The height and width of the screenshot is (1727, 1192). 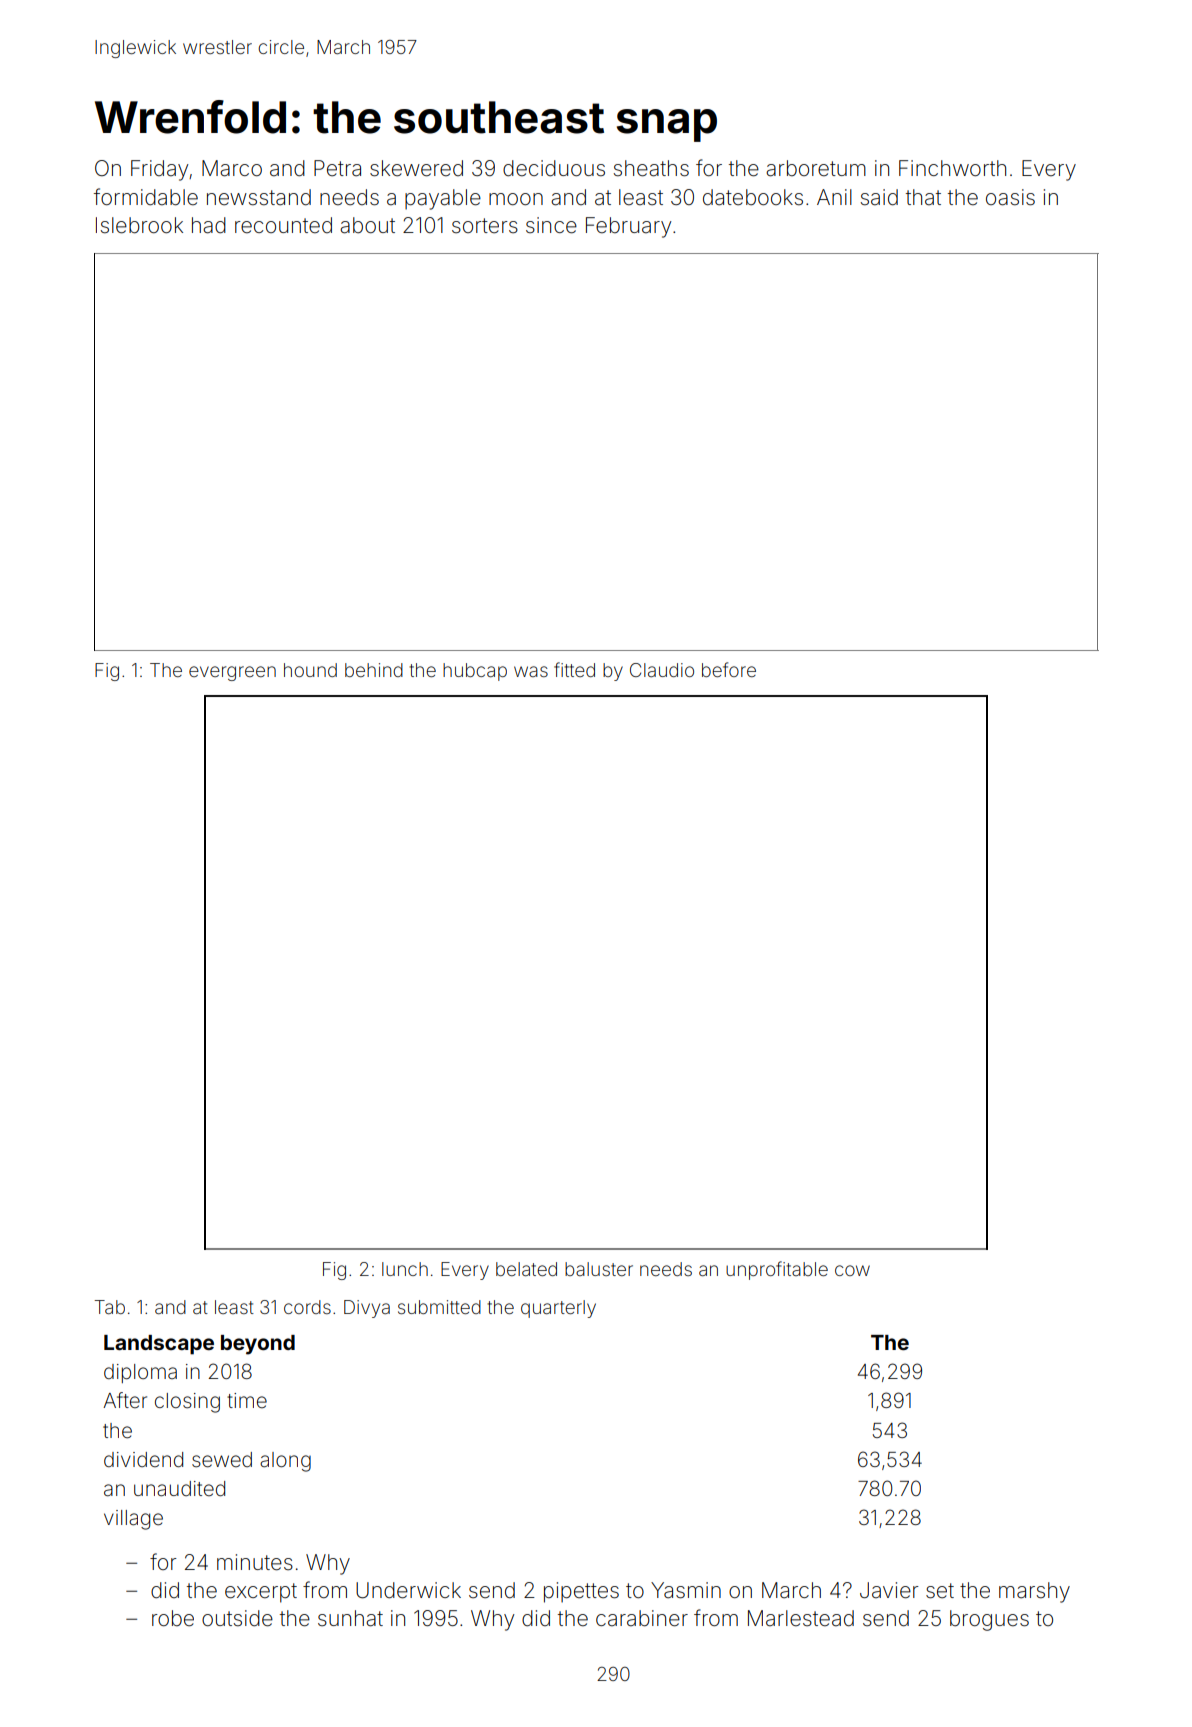 I want to click on before, so click(x=729, y=669).
